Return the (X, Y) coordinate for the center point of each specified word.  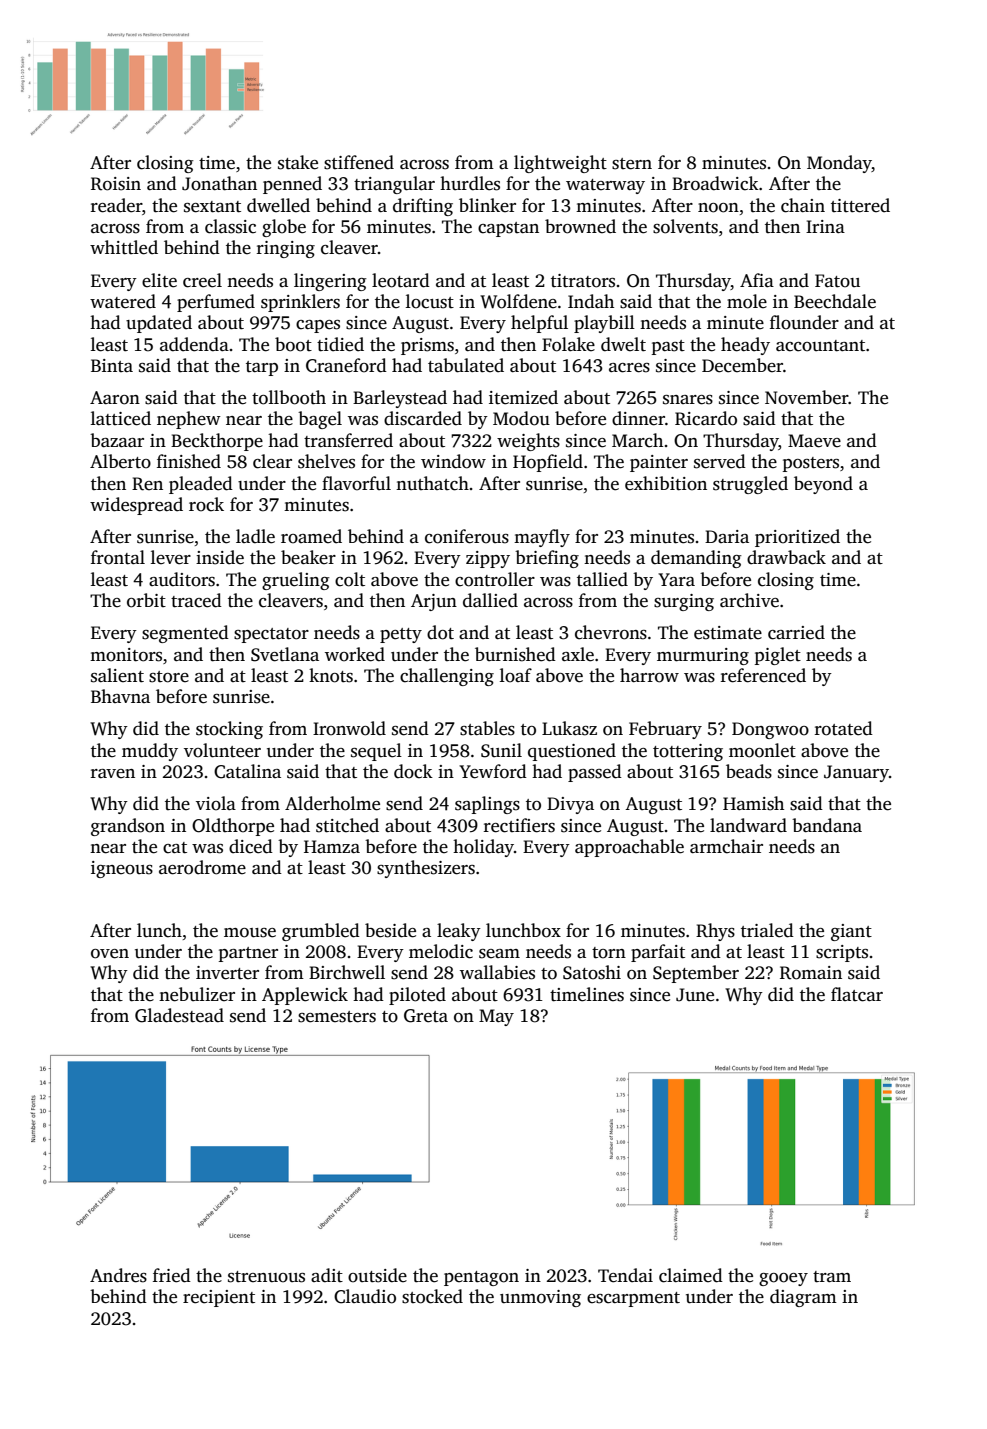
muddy (150, 752)
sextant (212, 207)
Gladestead (179, 1015)
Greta (426, 1016)
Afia (757, 280)
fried (172, 1275)
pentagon (481, 1278)
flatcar (857, 994)
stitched (347, 825)
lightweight (560, 164)
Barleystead (400, 399)
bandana (827, 825)
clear (272, 461)
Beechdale (835, 301)
